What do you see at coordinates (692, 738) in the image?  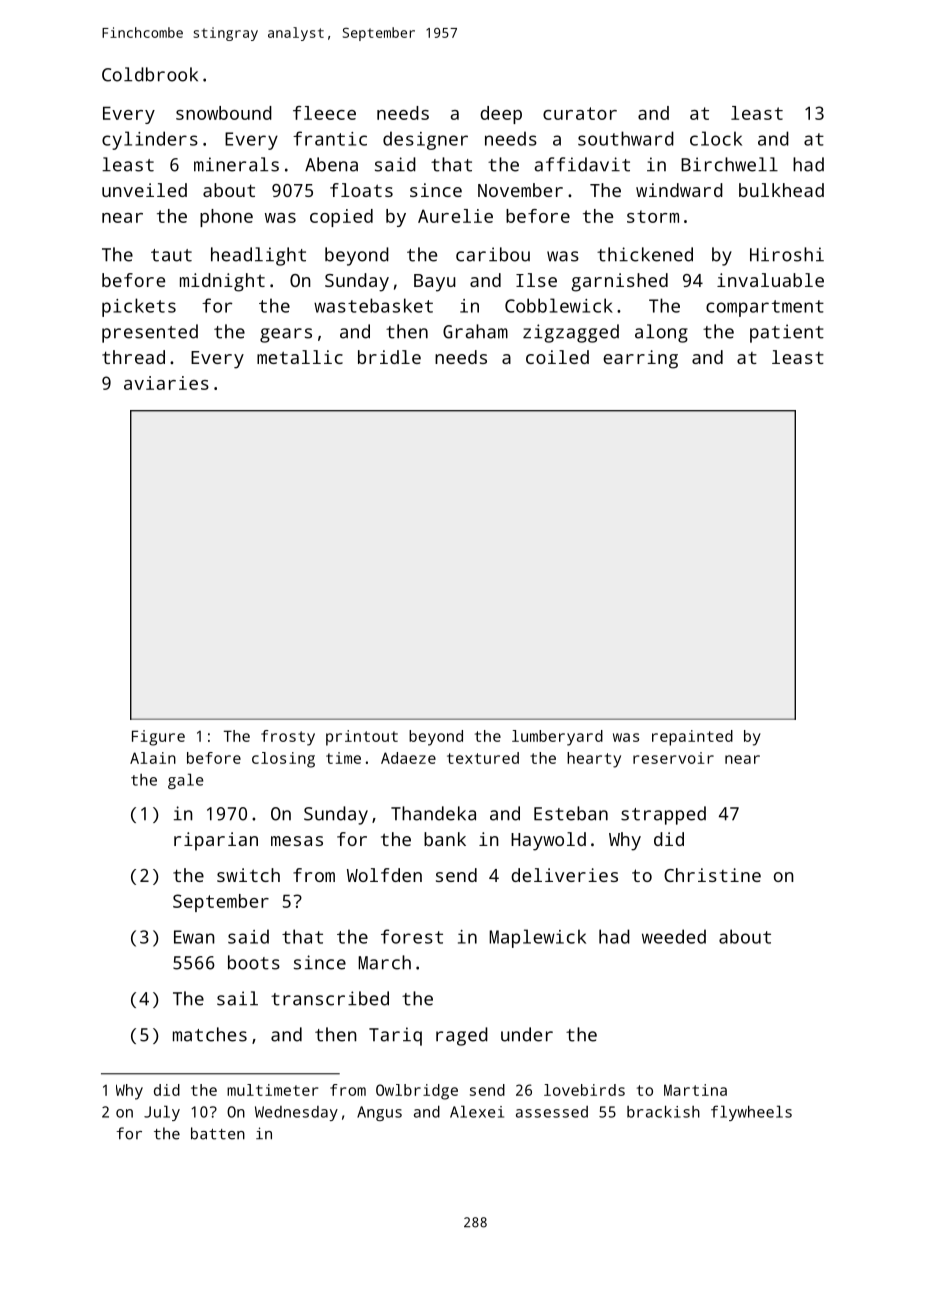 I see `repainted` at bounding box center [692, 738].
